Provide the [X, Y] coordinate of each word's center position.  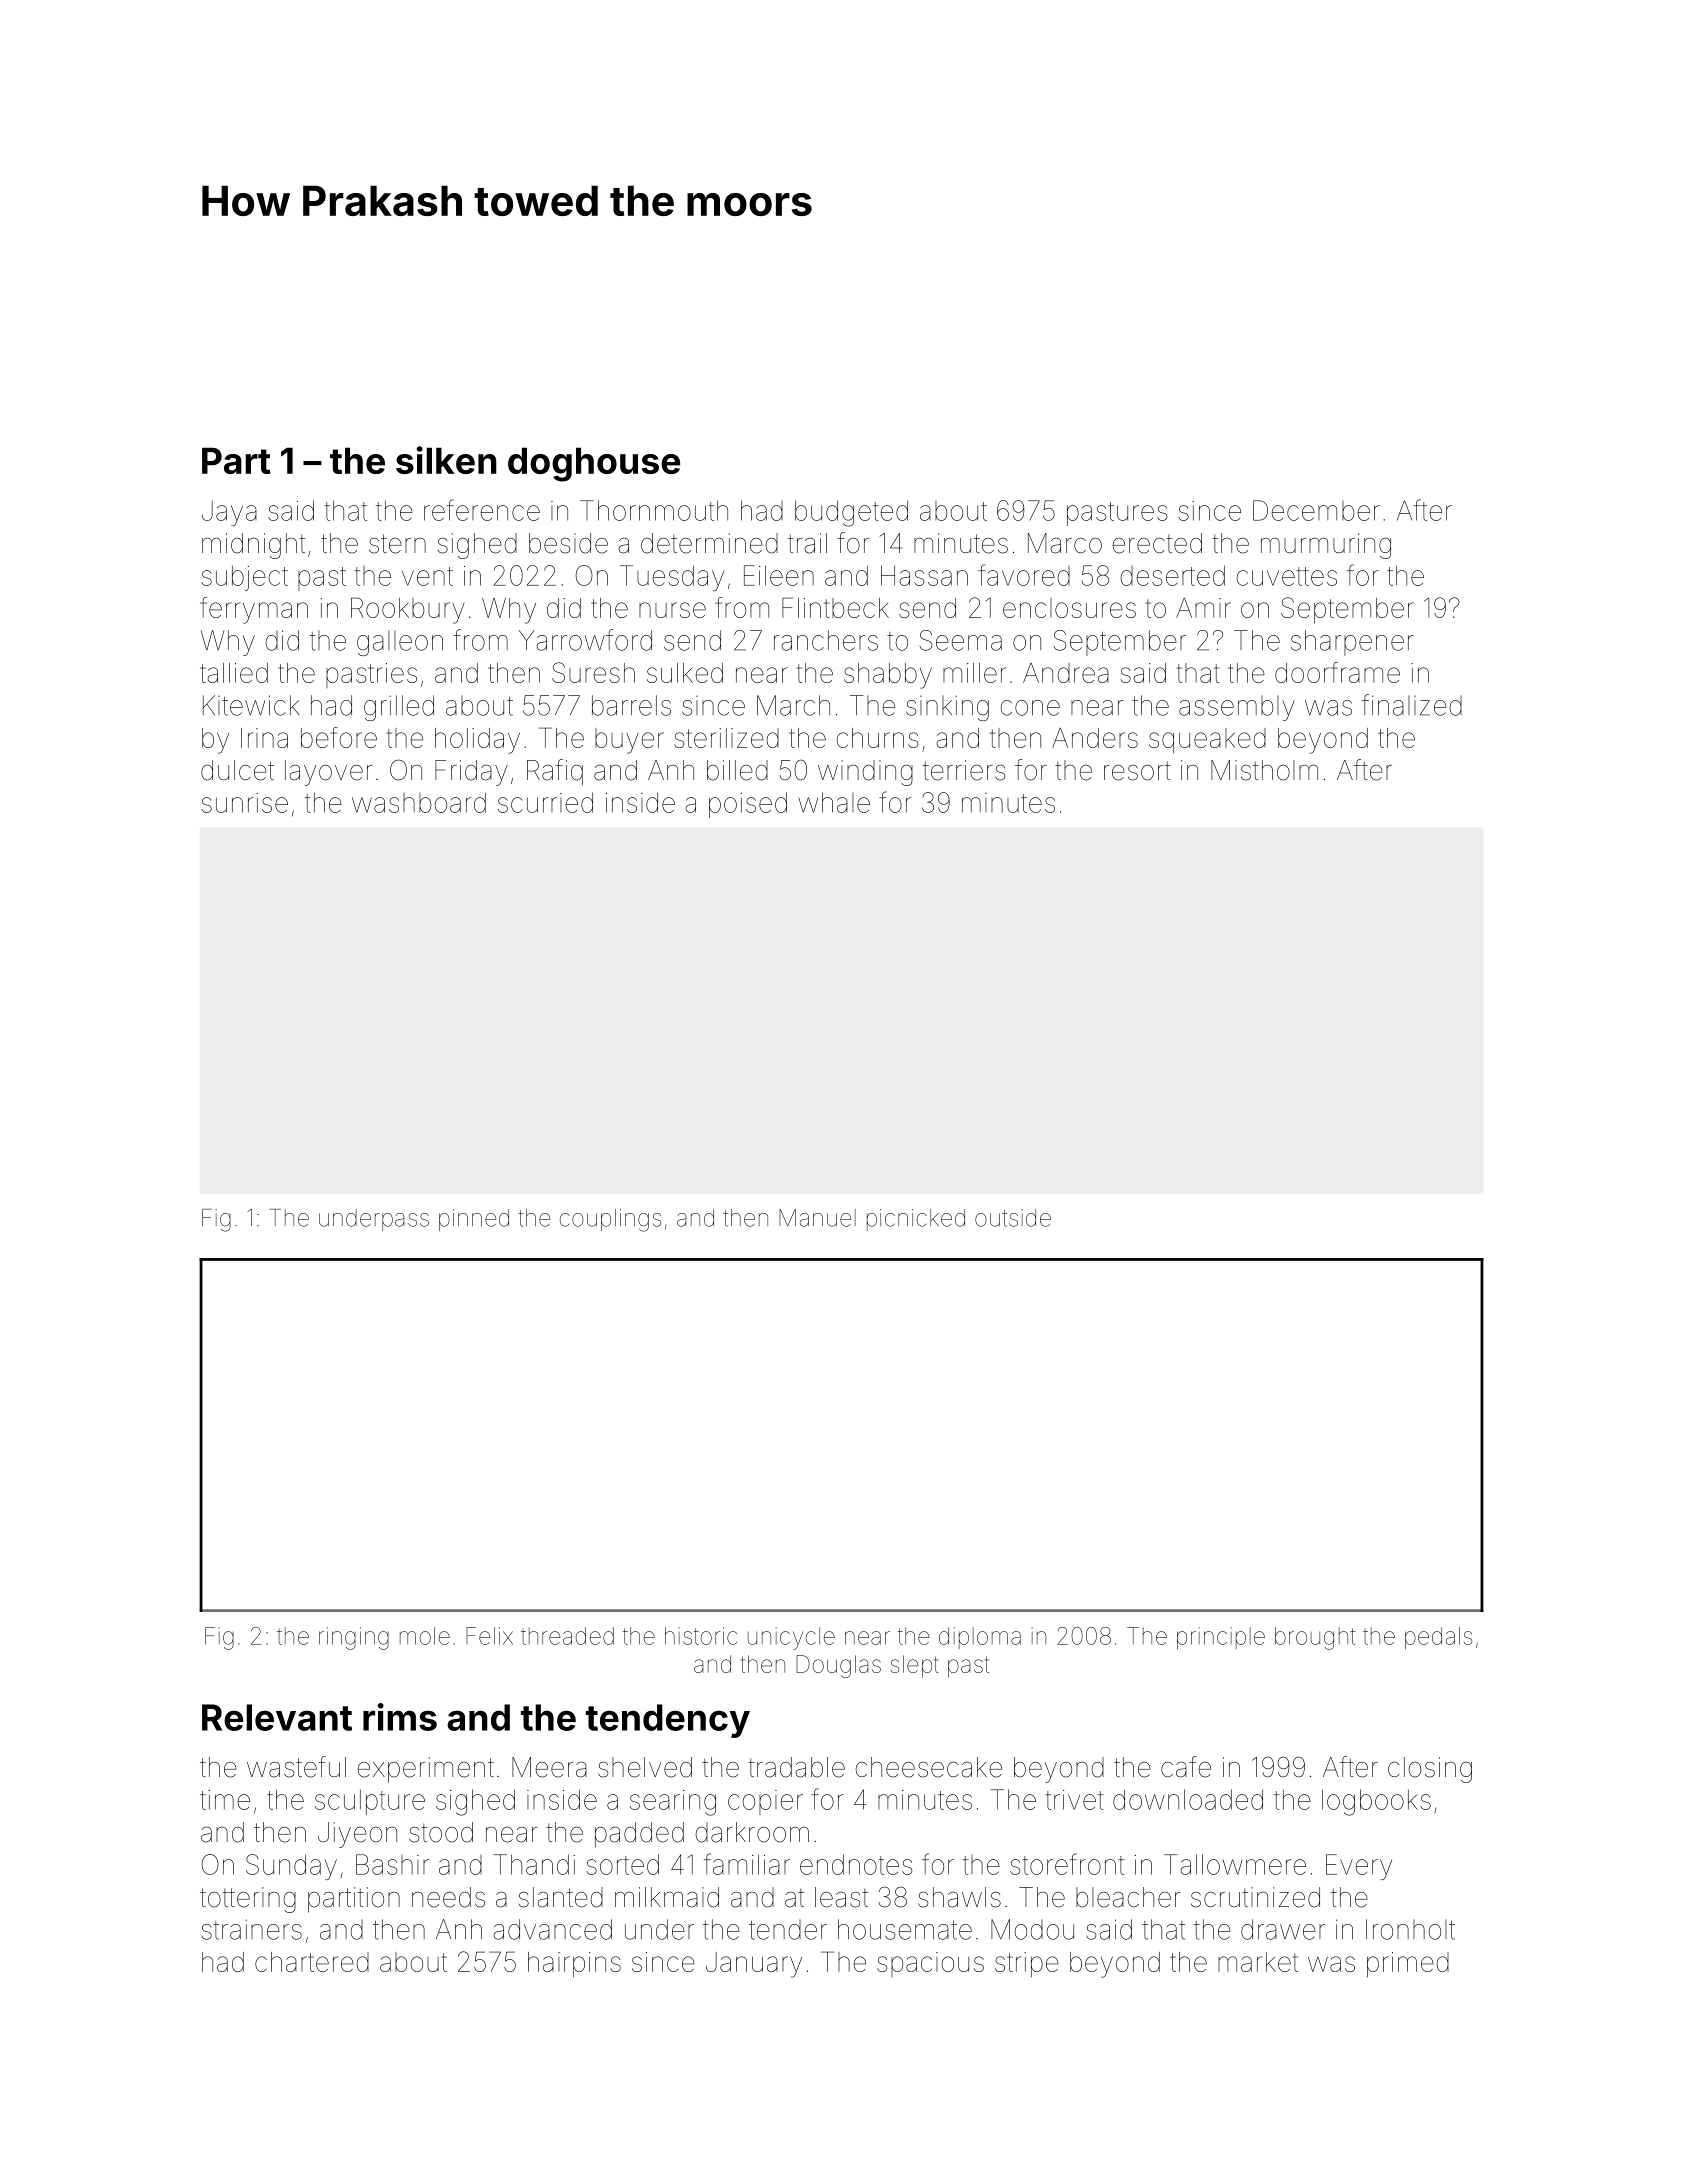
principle [1221, 1638]
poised [748, 805]
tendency [668, 1721]
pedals [1438, 1638]
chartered [312, 1962]
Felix [489, 1636]
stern [397, 544]
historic [701, 1636]
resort [1137, 771]
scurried [545, 802]
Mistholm [1264, 770]
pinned [474, 1220]
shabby [888, 676]
